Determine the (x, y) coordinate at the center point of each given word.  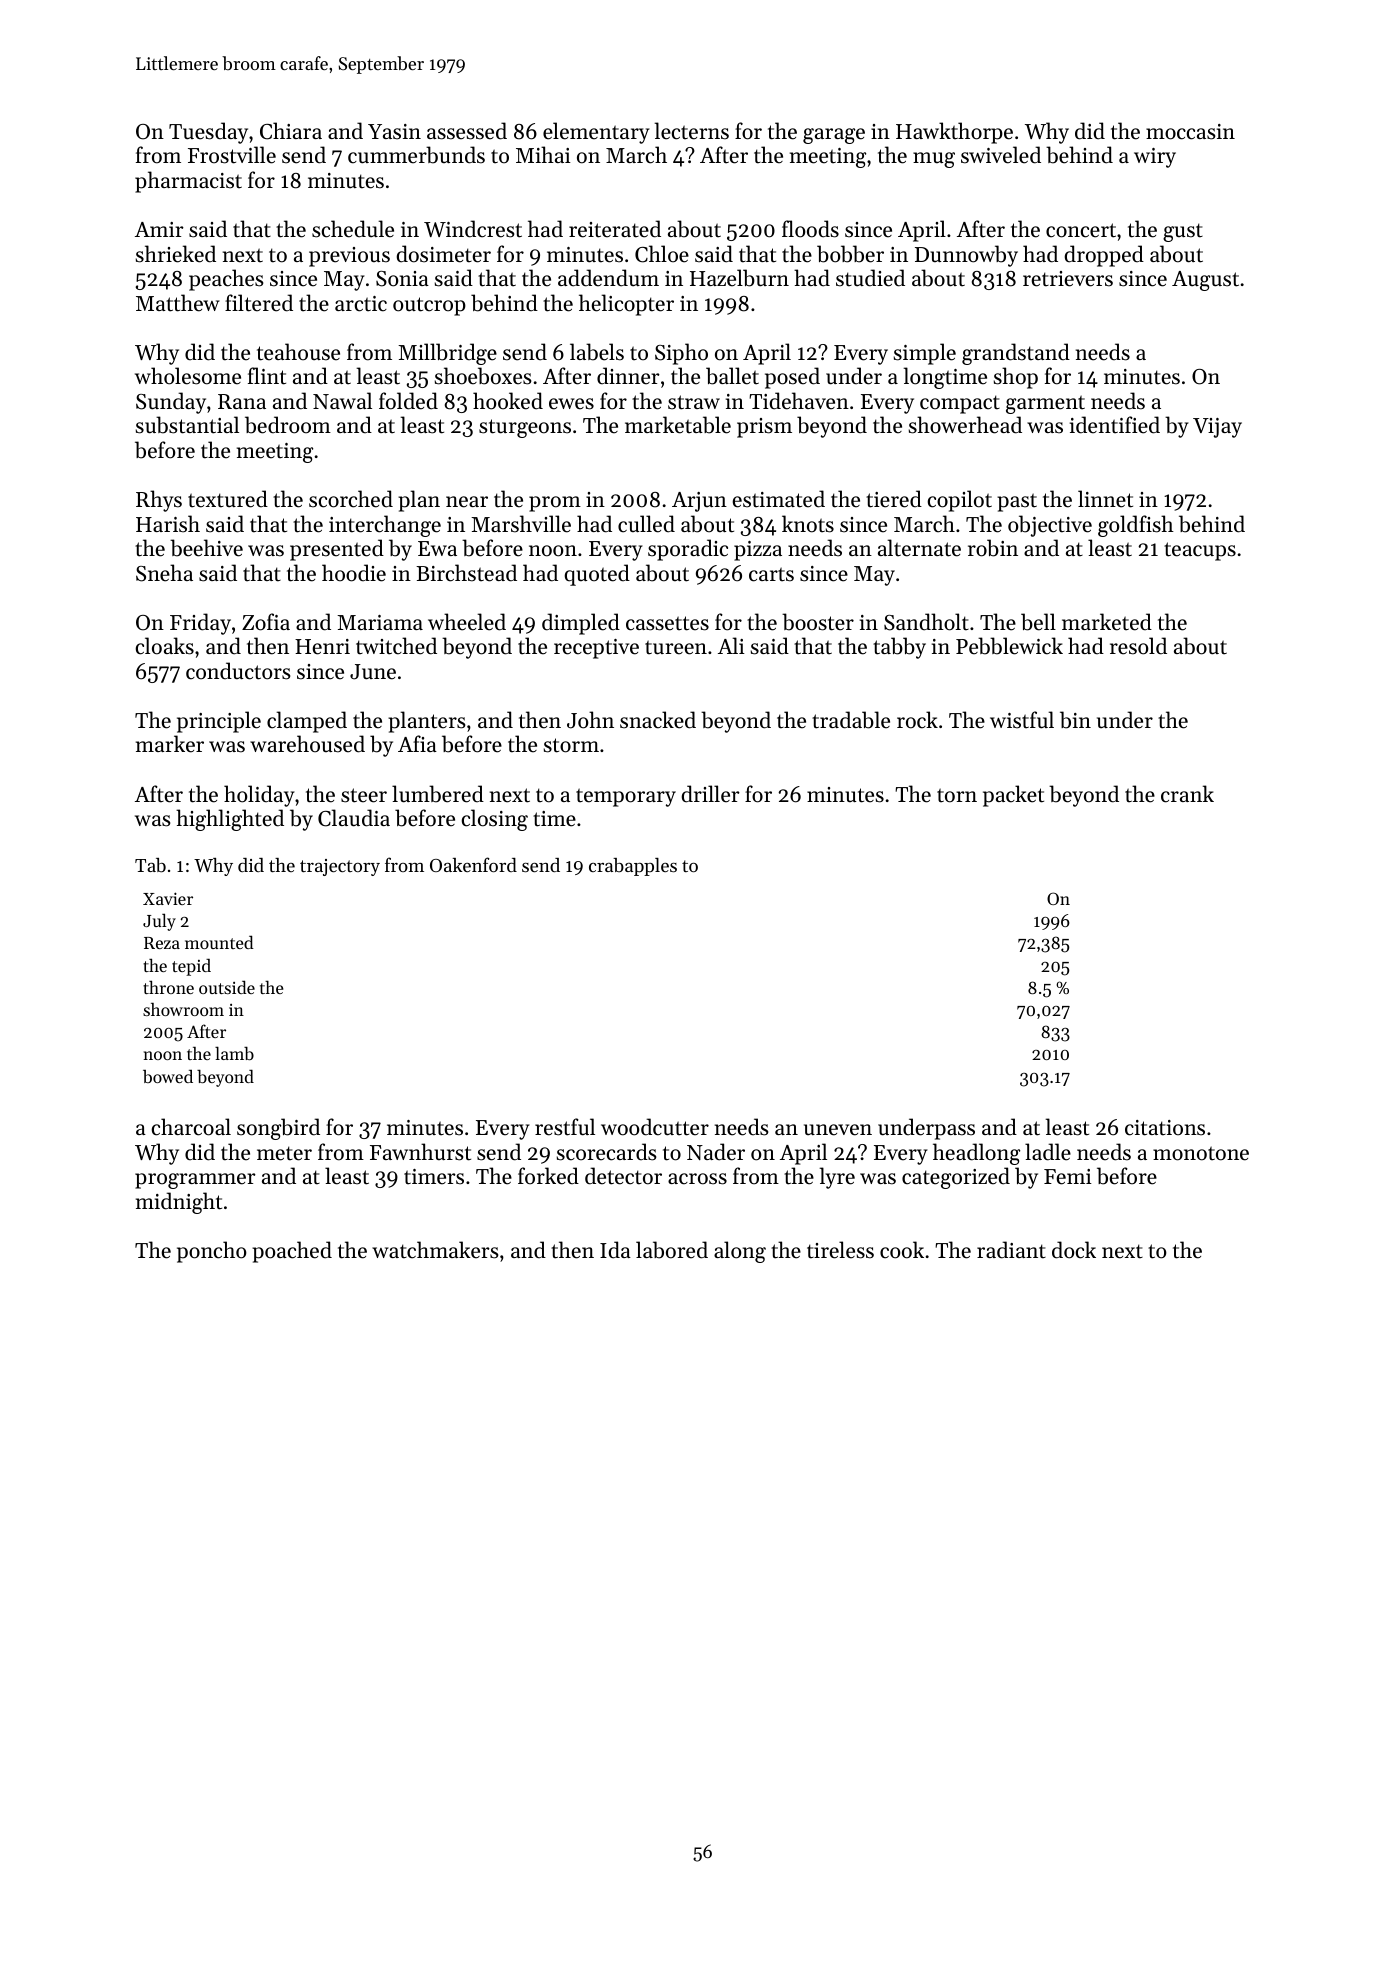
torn (957, 795)
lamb (234, 1053)
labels (597, 352)
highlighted (230, 820)
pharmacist (188, 182)
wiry (1155, 158)
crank (1187, 794)
